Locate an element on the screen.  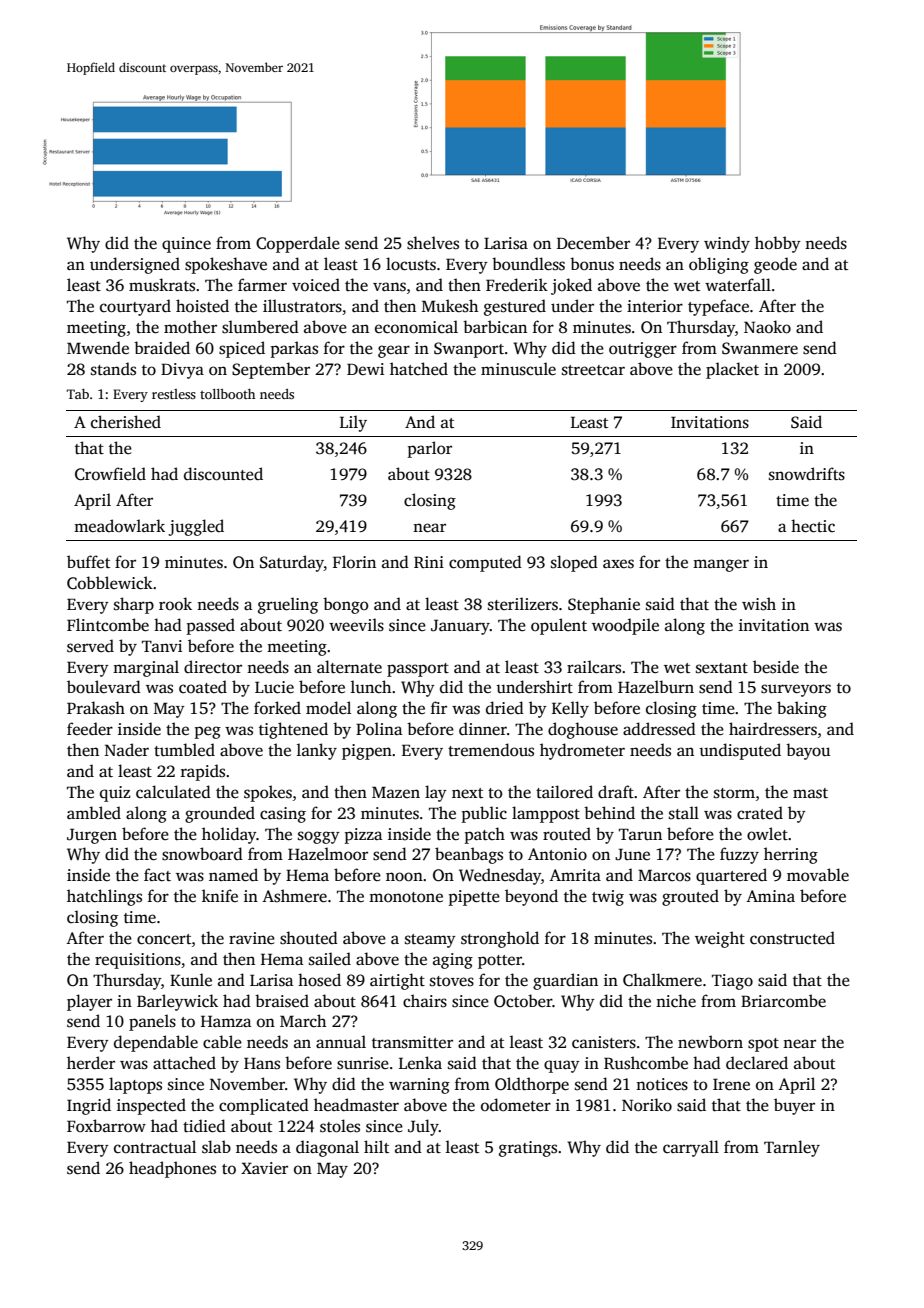
snowdrifts is located at coordinates (807, 474).
